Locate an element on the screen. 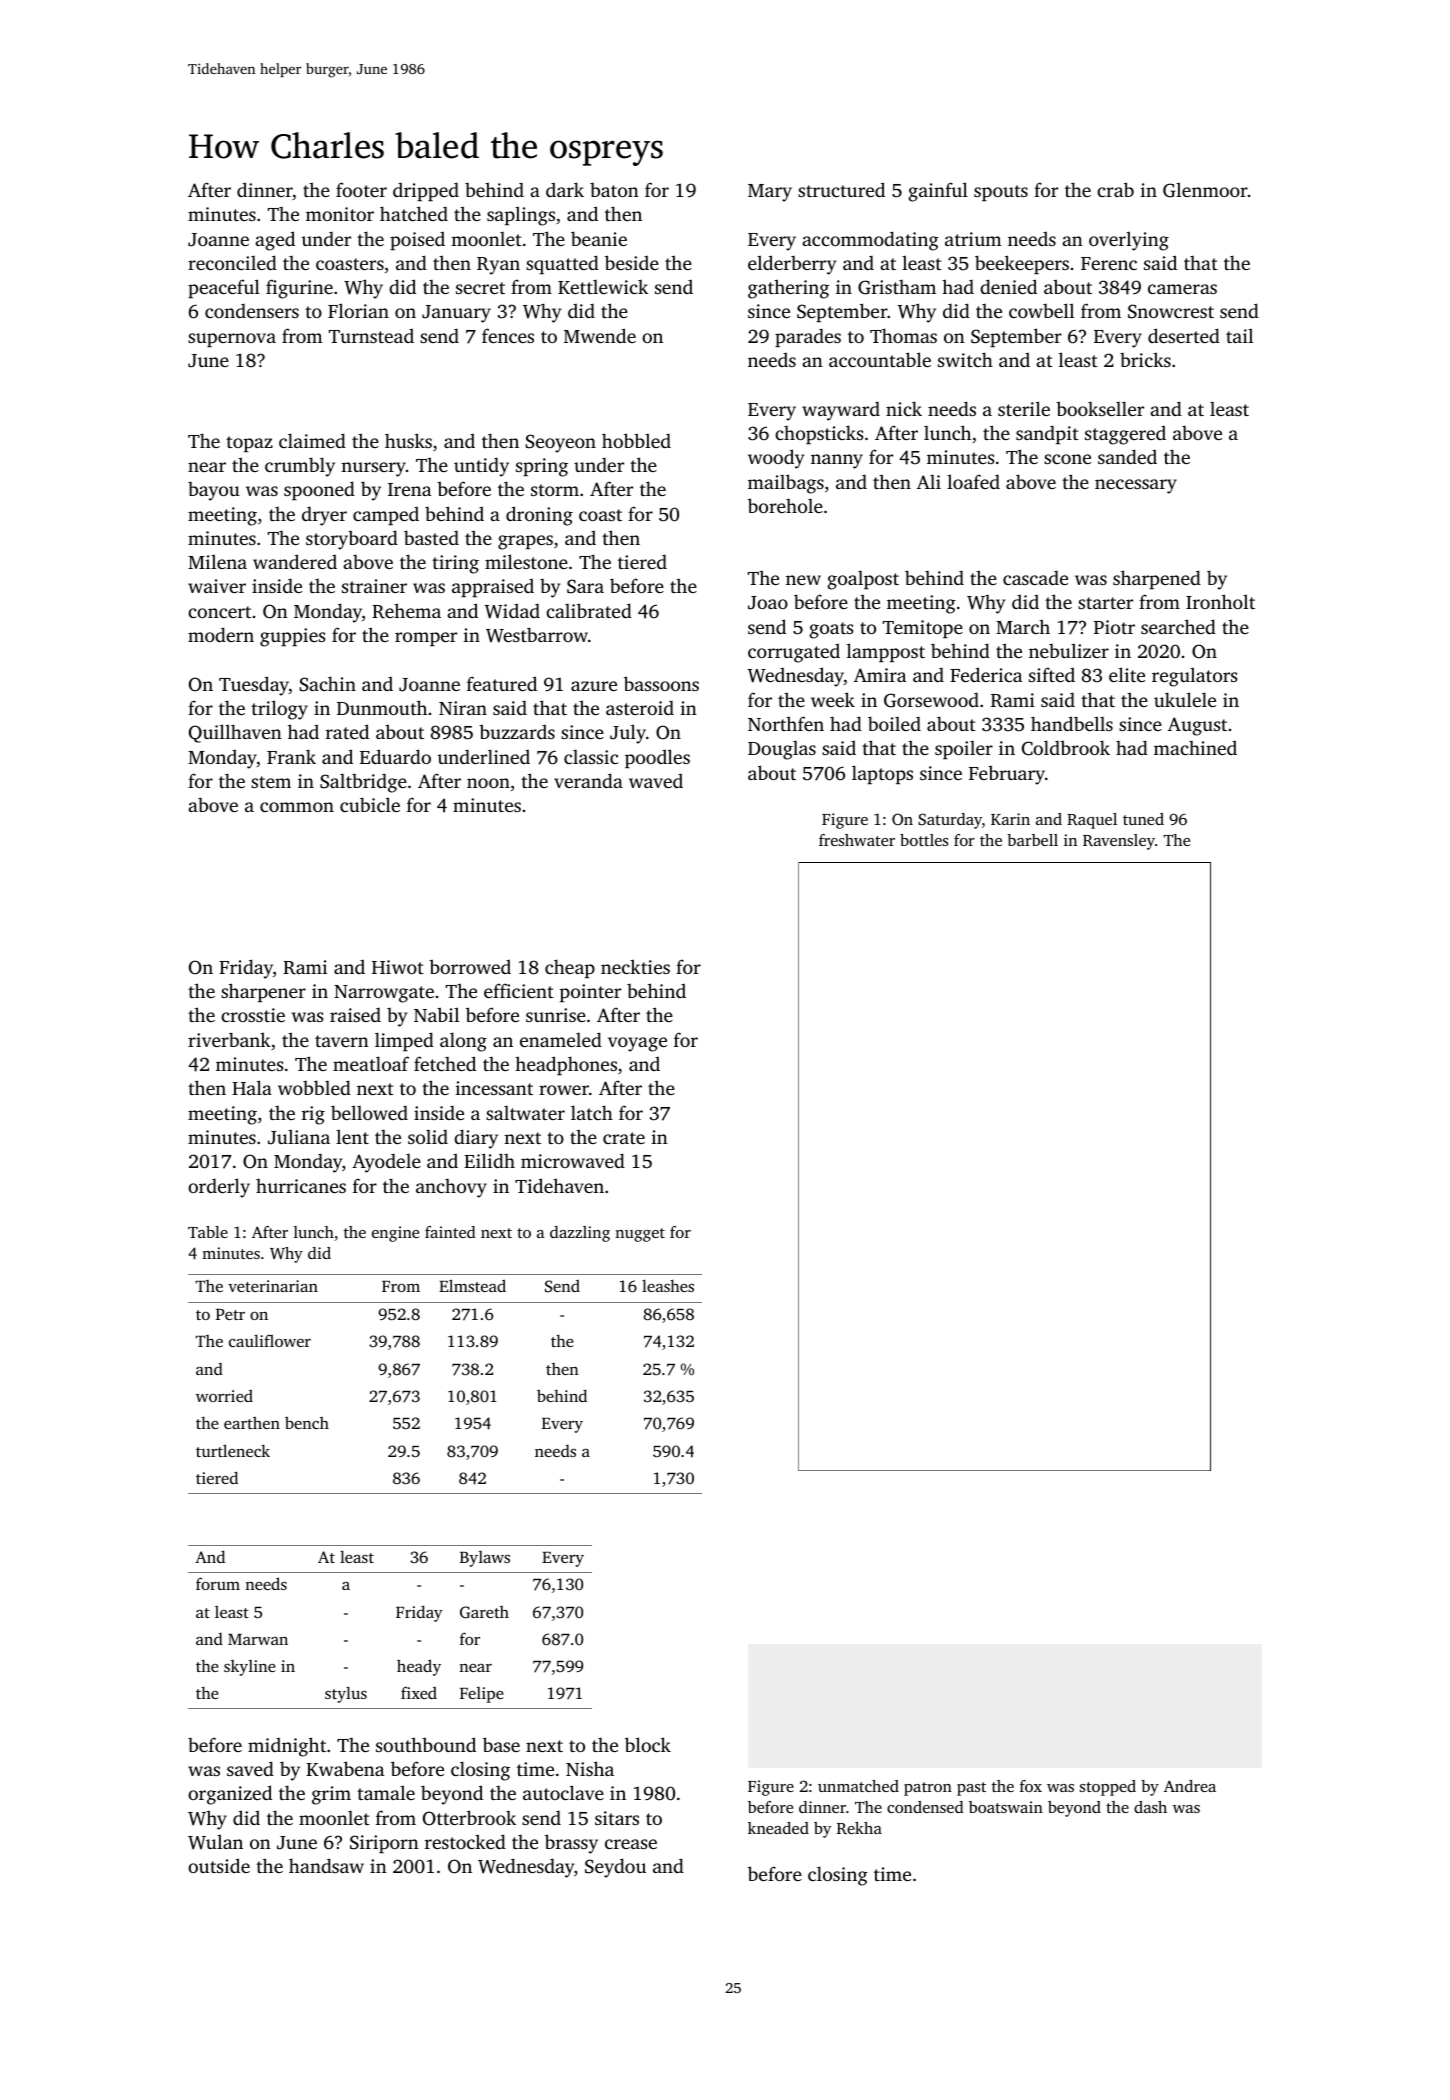 Image resolution: width=1450 pixels, height=2100 pixels. dazzling is located at coordinates (580, 1234).
